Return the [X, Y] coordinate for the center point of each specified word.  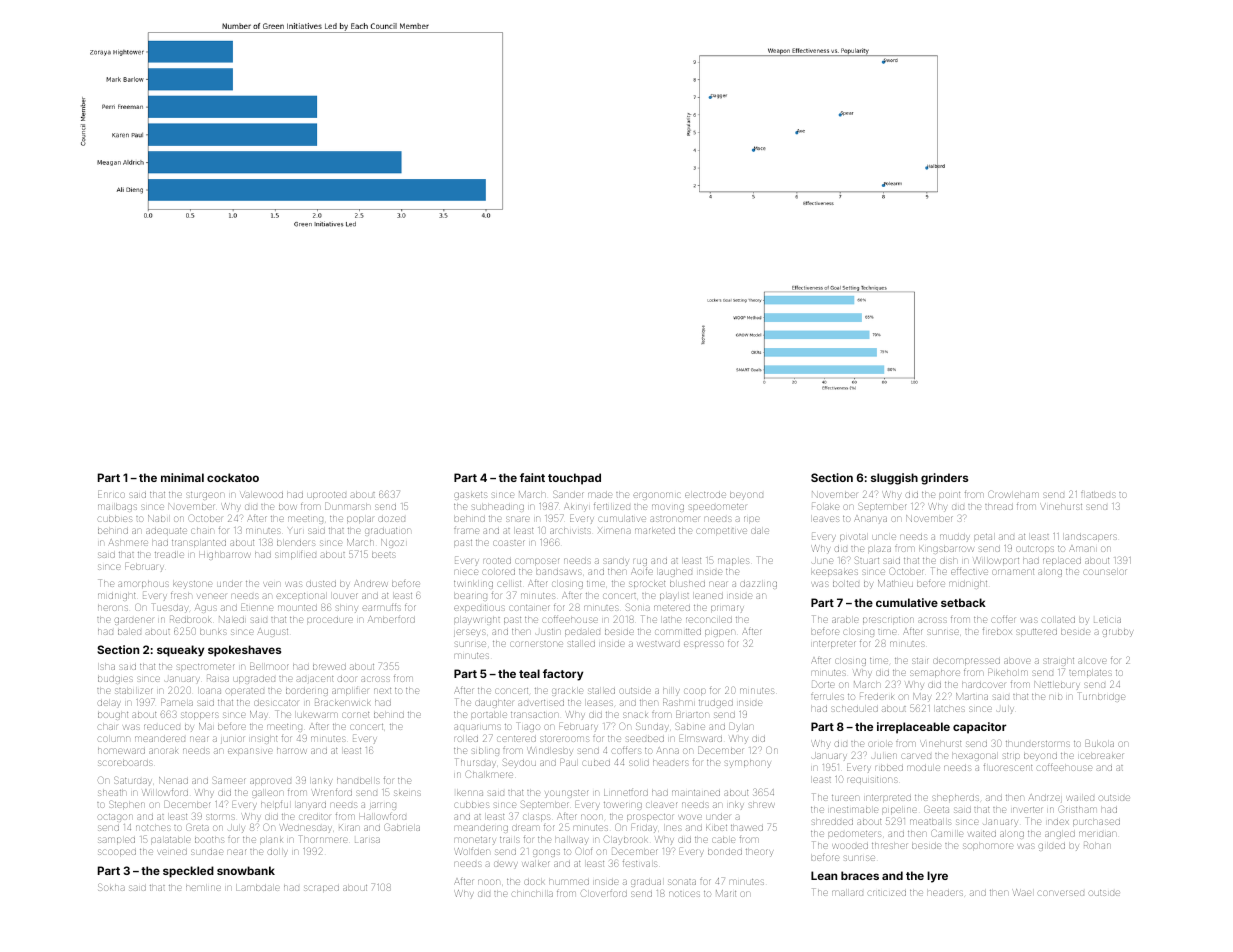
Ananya [871, 520]
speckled [188, 872]
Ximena [614, 531]
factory [563, 675]
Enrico [111, 495]
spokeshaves [244, 651]
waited [982, 834]
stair [920, 661]
